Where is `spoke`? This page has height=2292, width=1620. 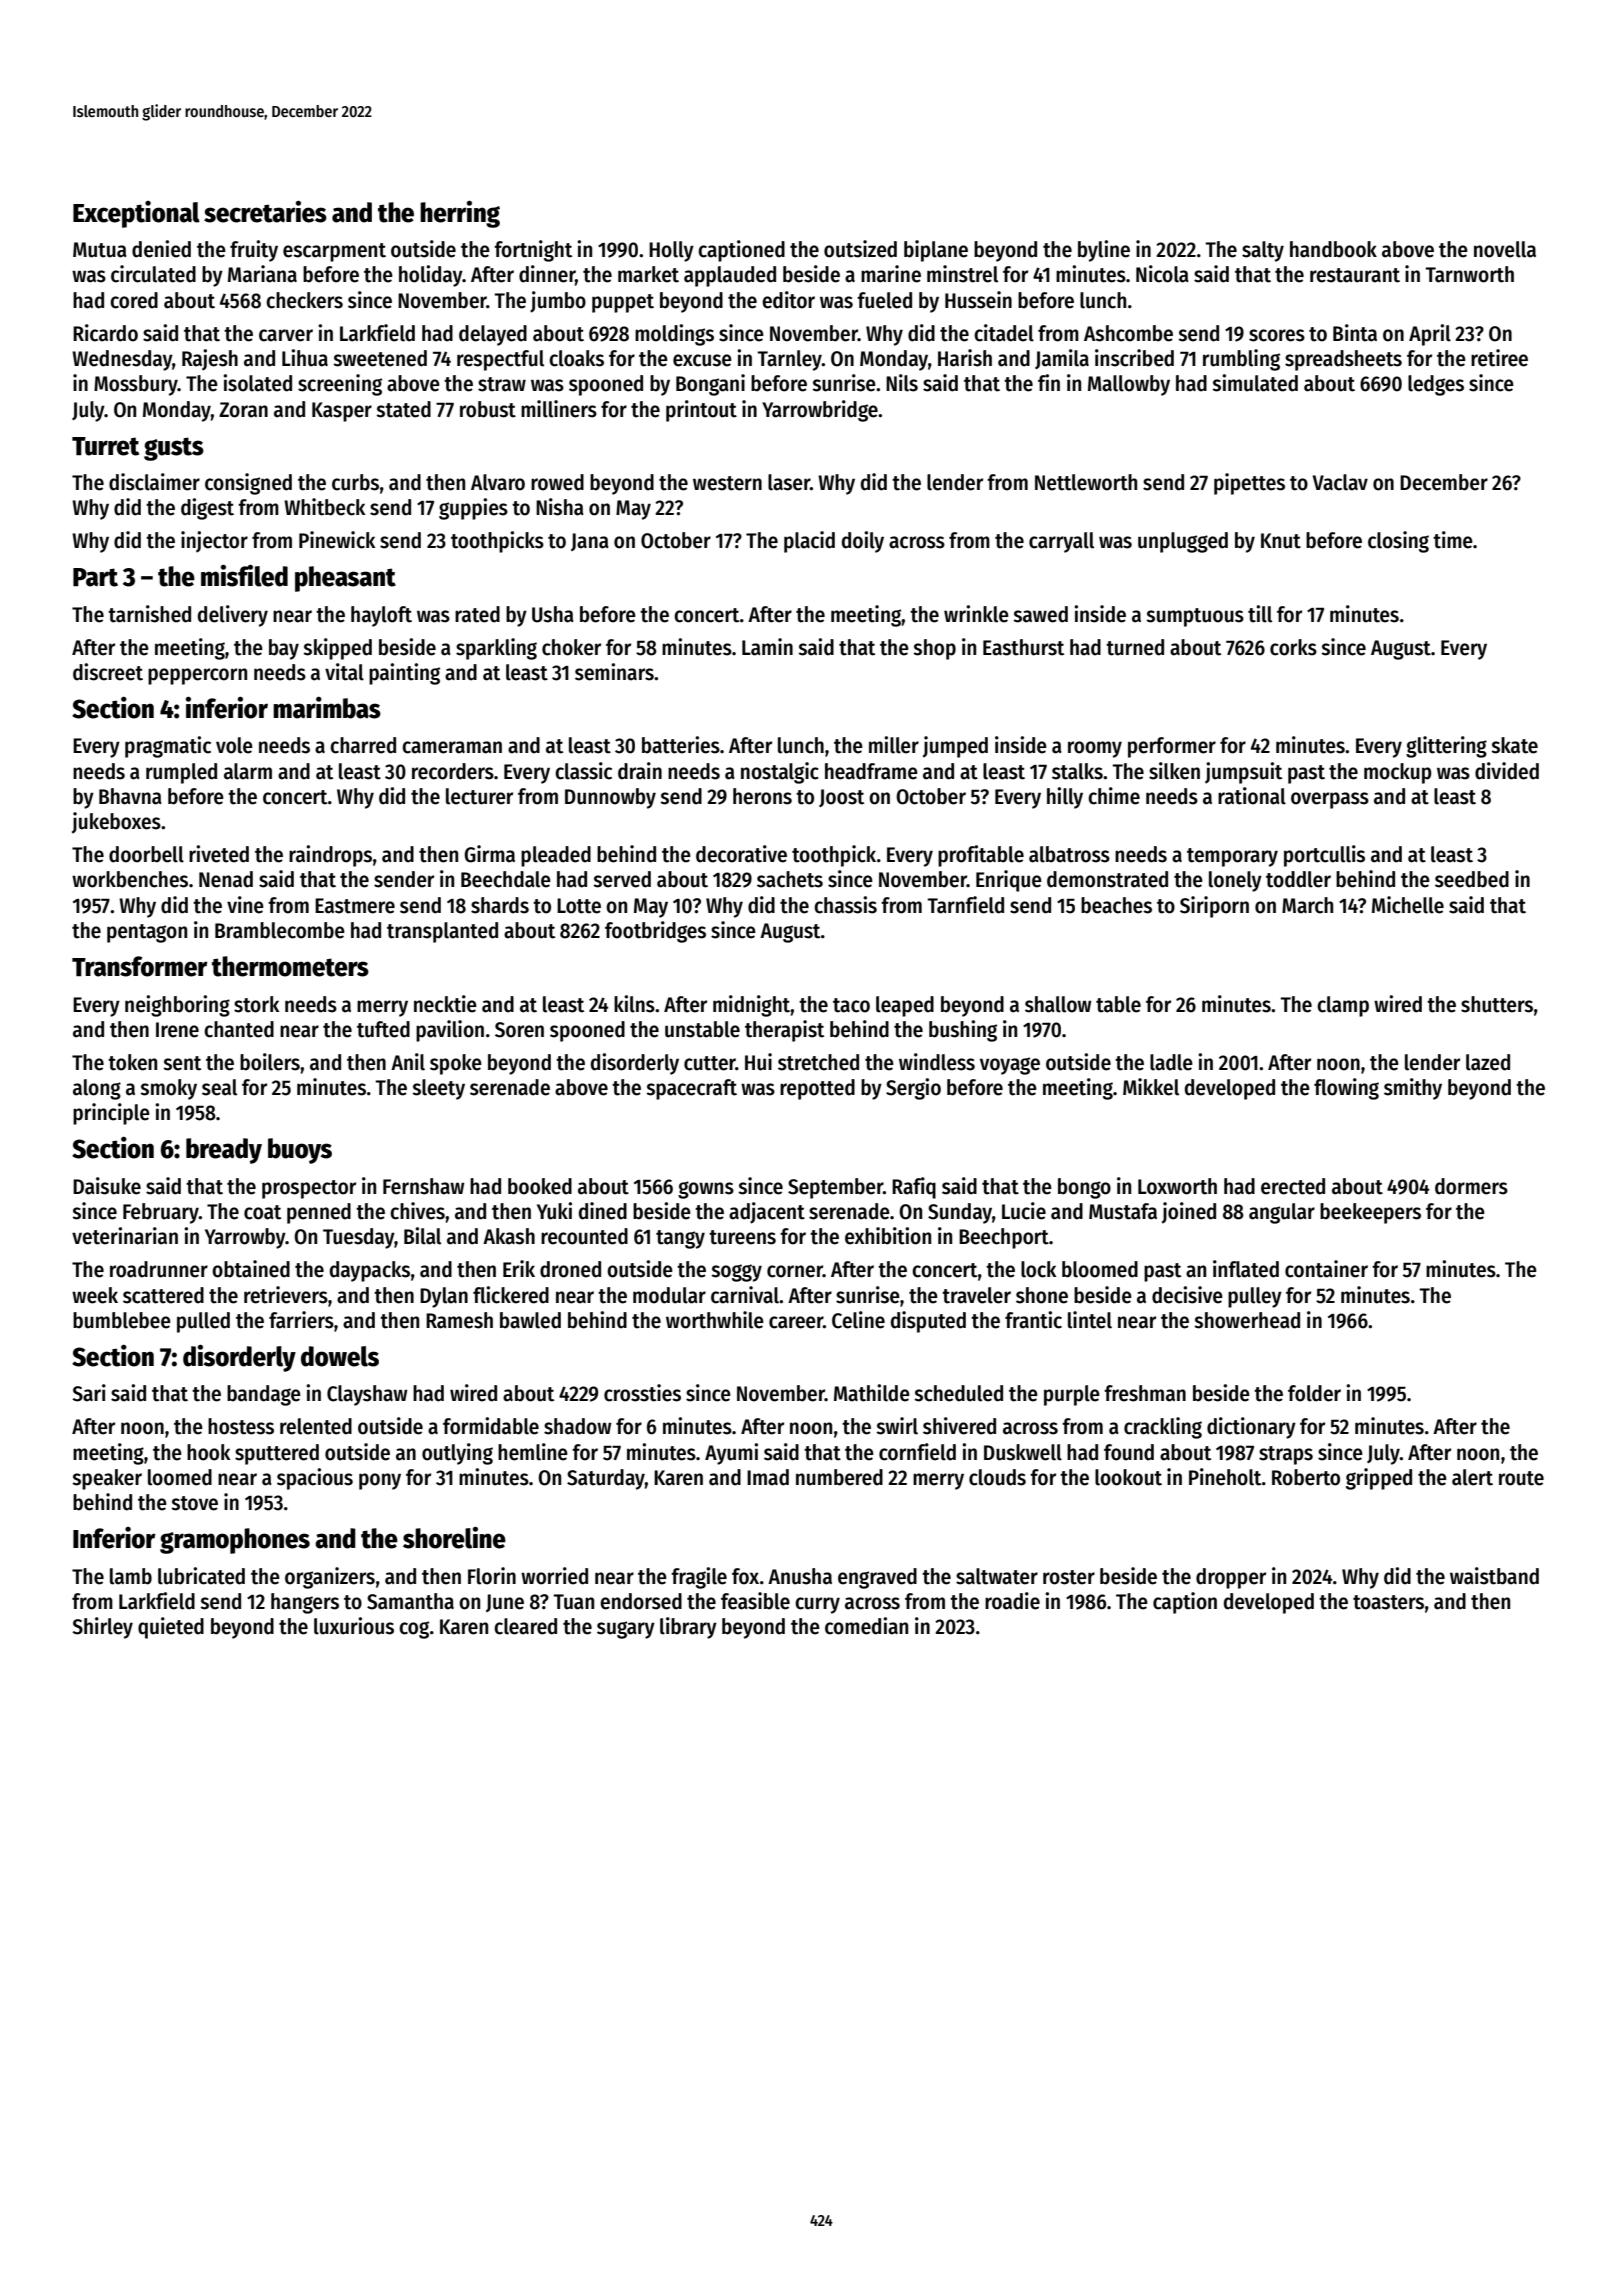
spoke is located at coordinates (456, 1064).
